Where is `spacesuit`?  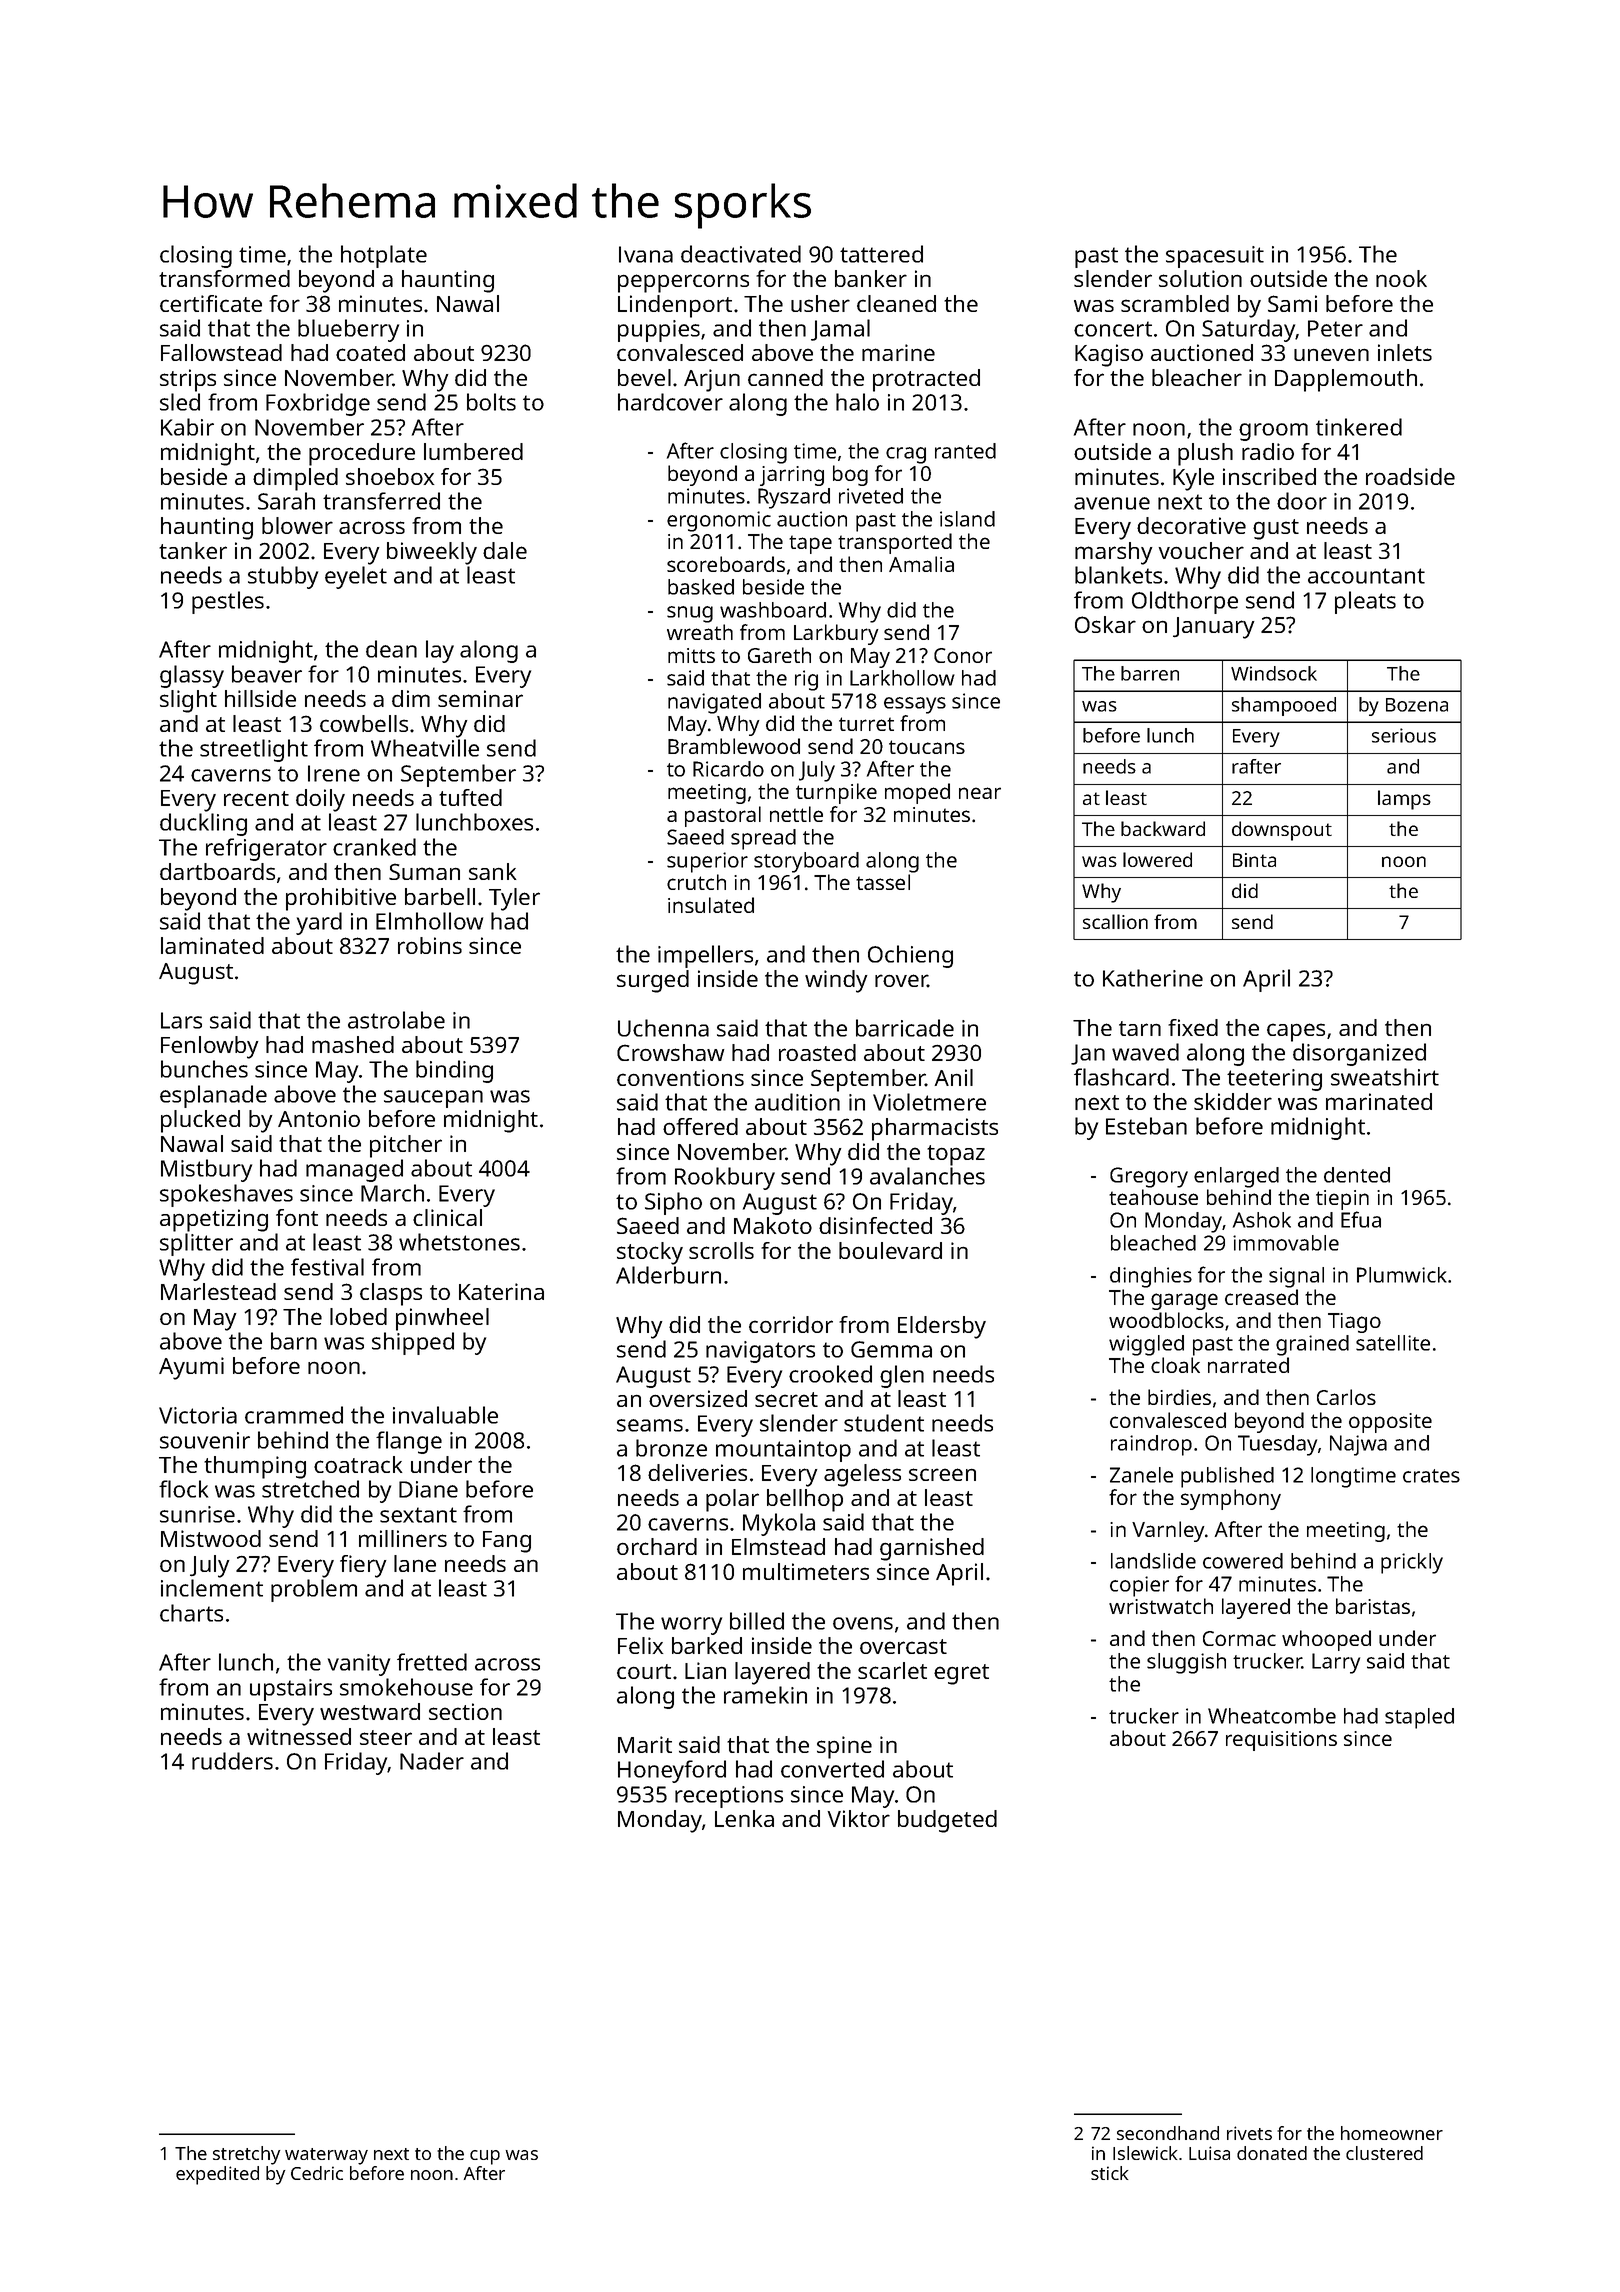 spacesuit is located at coordinates (1215, 257).
